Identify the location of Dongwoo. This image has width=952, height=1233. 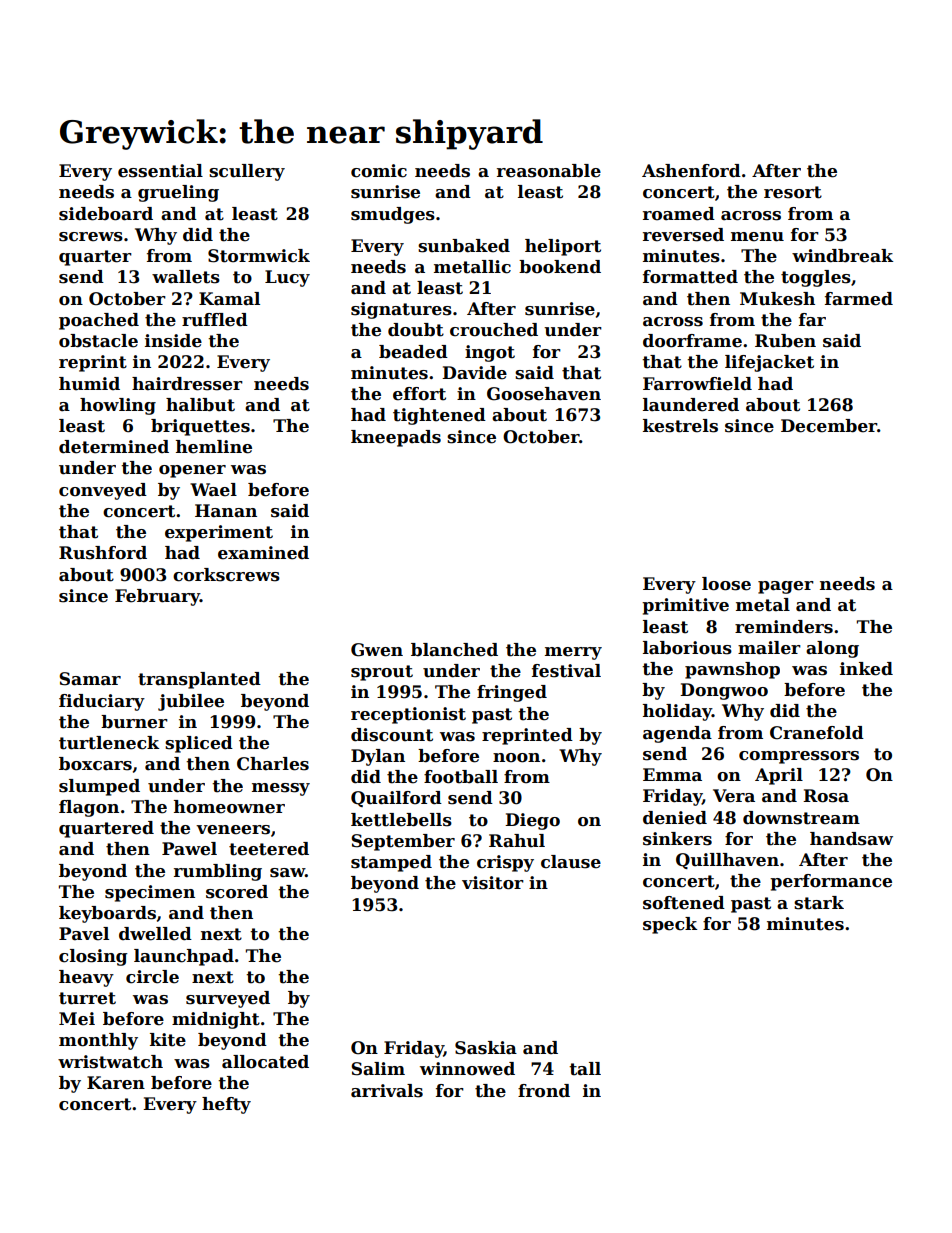
(724, 691).
